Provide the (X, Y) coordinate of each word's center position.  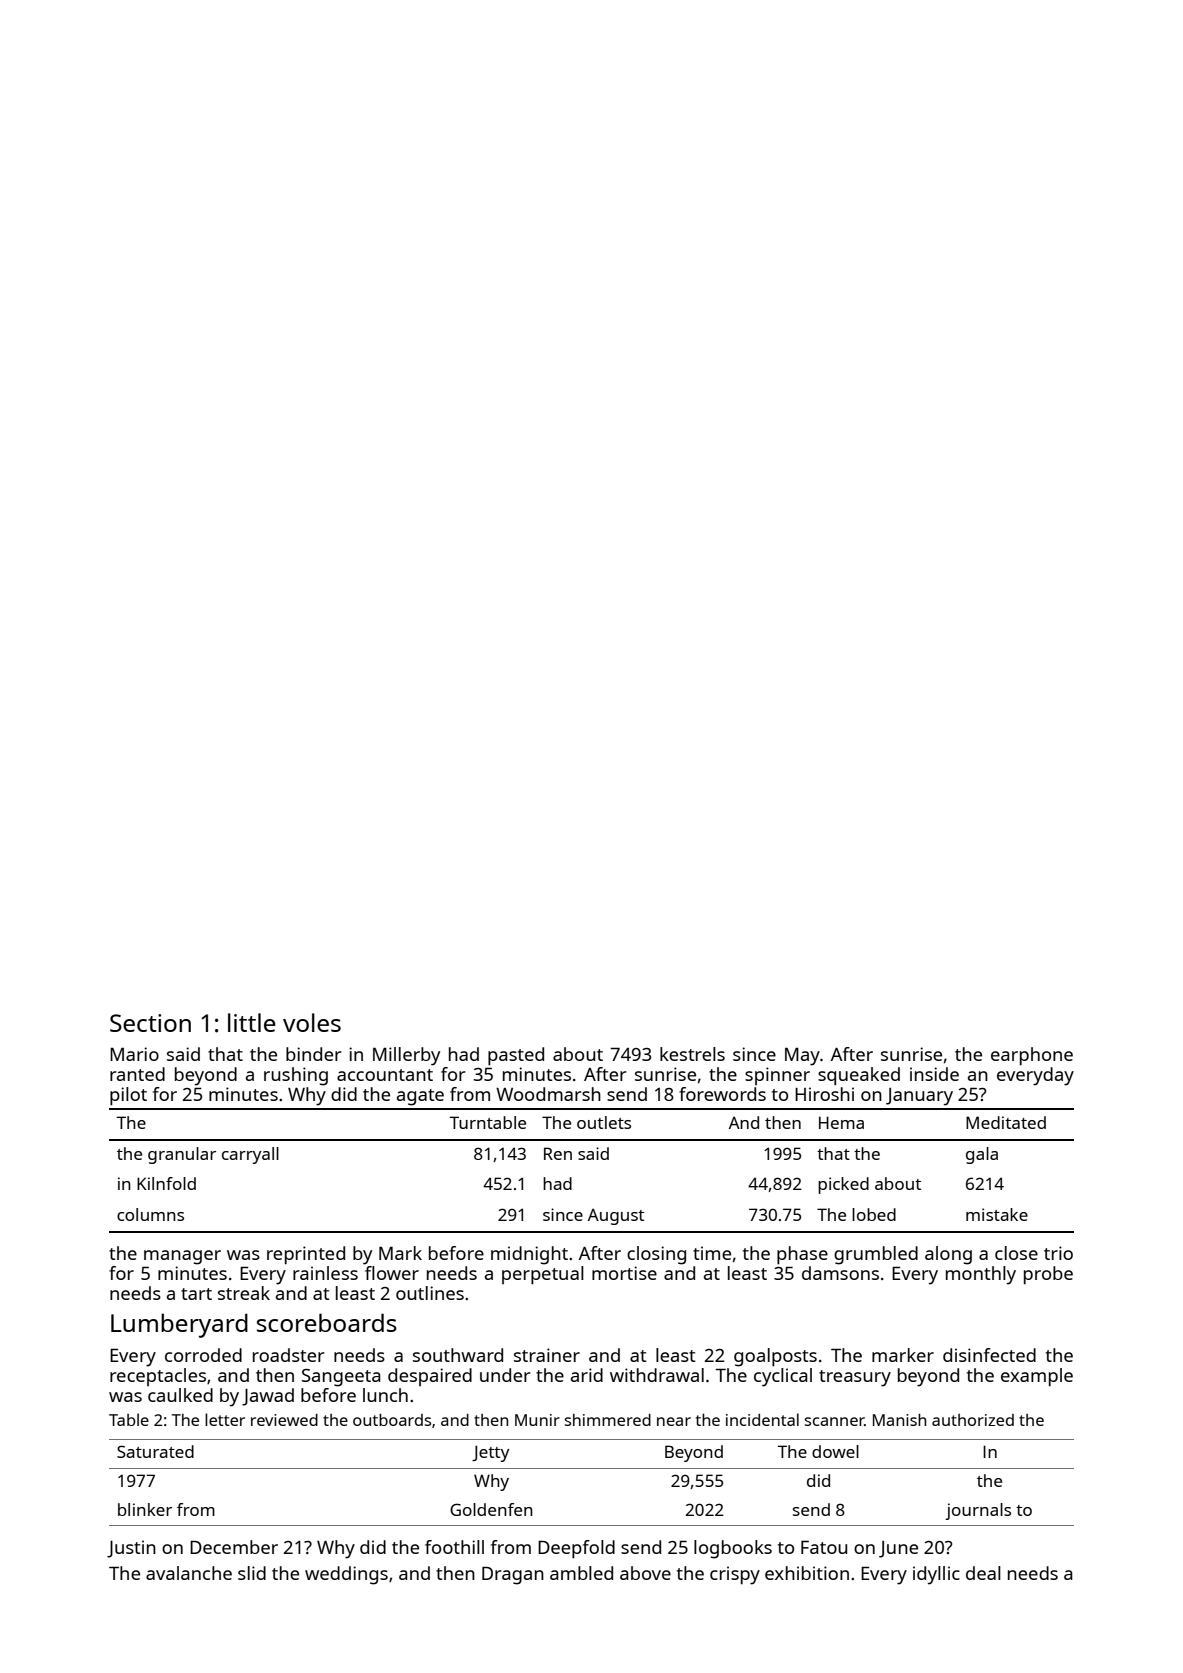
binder (314, 1054)
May (802, 1056)
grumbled (876, 1255)
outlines (430, 1293)
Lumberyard (179, 1325)
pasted (516, 1056)
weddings (346, 1575)
